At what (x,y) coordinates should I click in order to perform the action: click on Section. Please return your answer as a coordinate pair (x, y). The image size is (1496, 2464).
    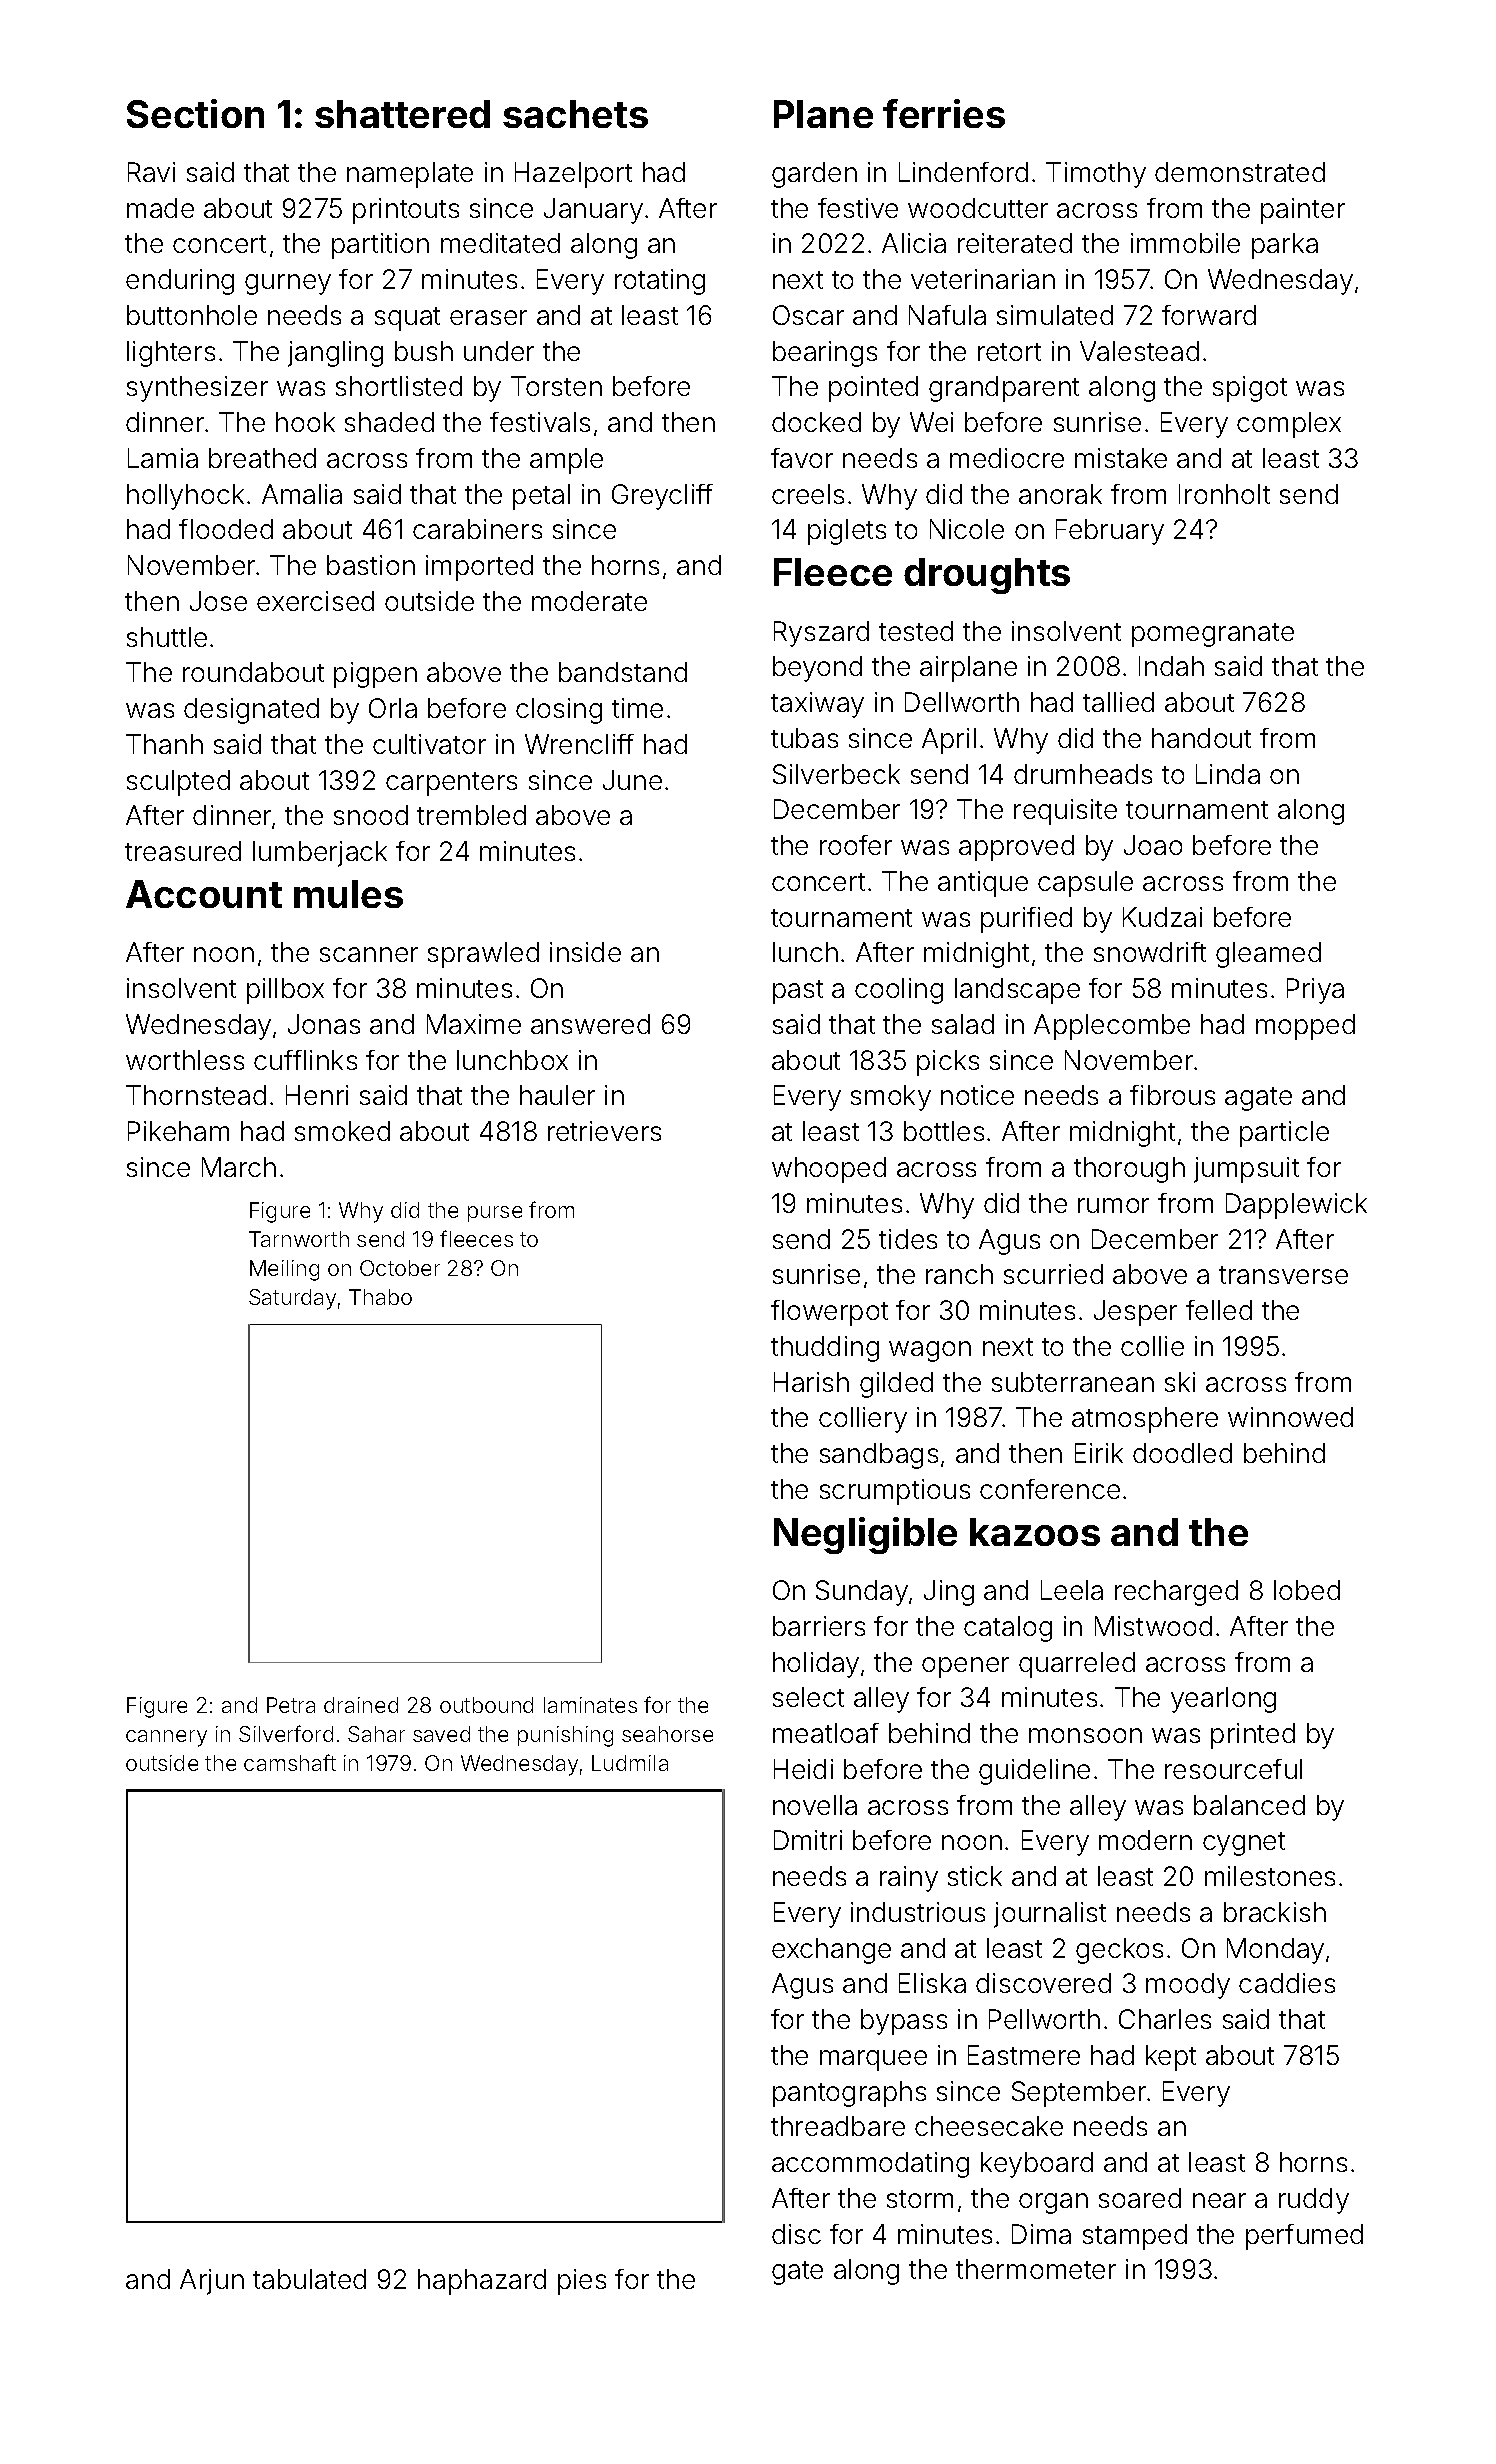
    Looking at the image, I should click on (195, 113).
